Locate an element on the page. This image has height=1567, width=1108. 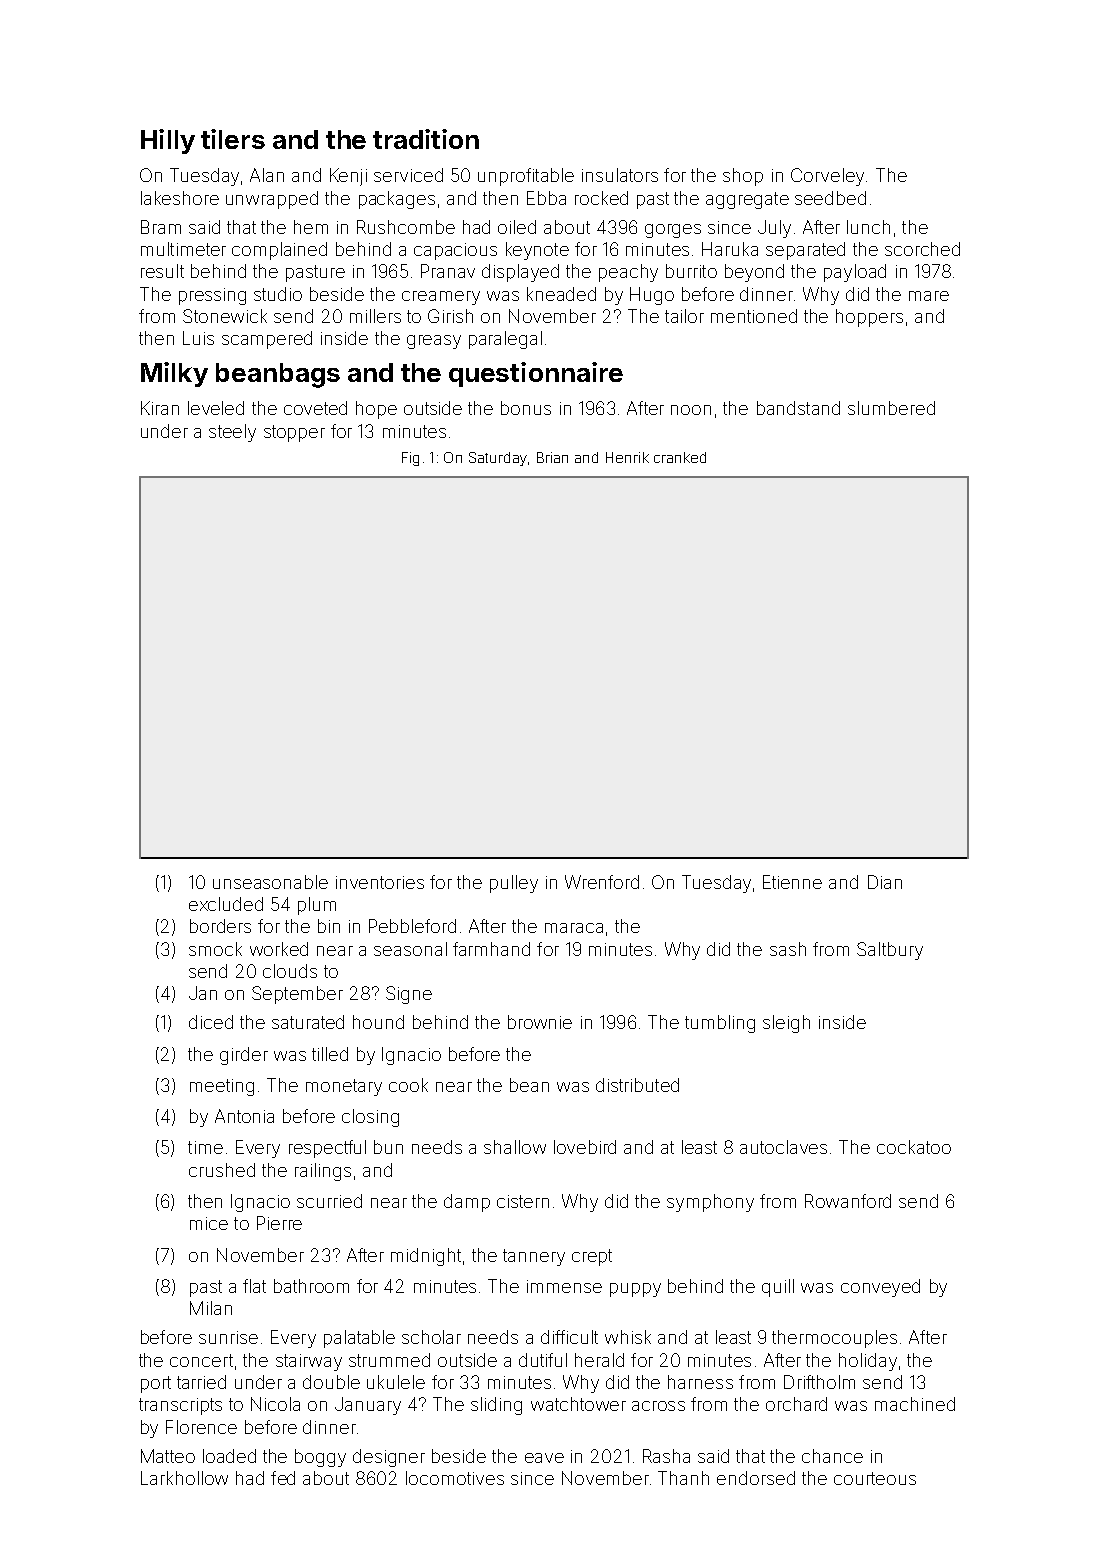
cranked is located at coordinates (680, 457).
